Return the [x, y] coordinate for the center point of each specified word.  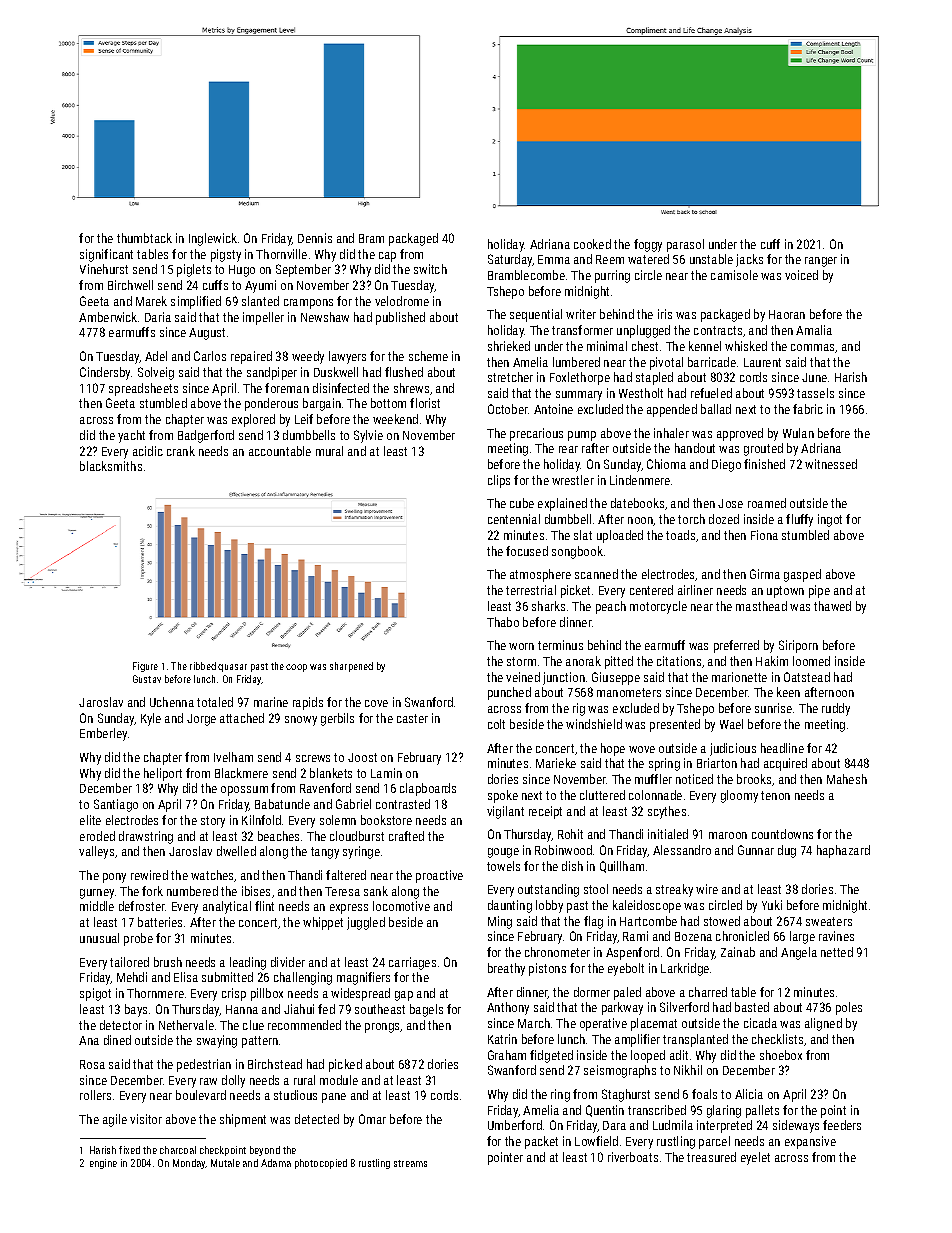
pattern [260, 1042]
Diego [726, 465]
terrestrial [531, 590]
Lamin [386, 773]
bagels [426, 1010]
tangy [325, 853]
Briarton [717, 763]
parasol [685, 245]
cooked [592, 244]
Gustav [147, 679]
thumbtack [144, 238]
